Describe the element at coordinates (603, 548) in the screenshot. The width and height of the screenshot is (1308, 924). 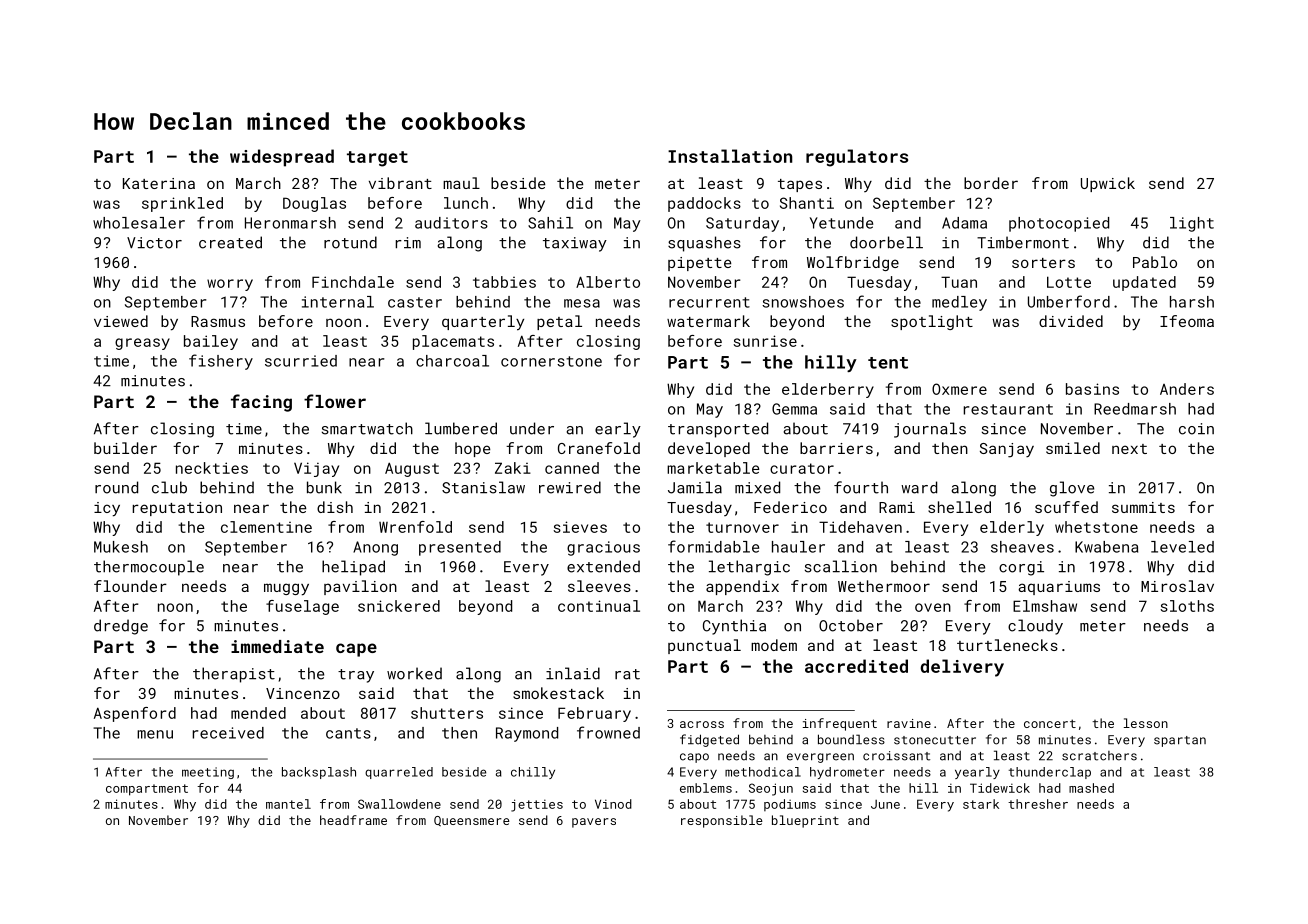
I see `gracious` at that location.
